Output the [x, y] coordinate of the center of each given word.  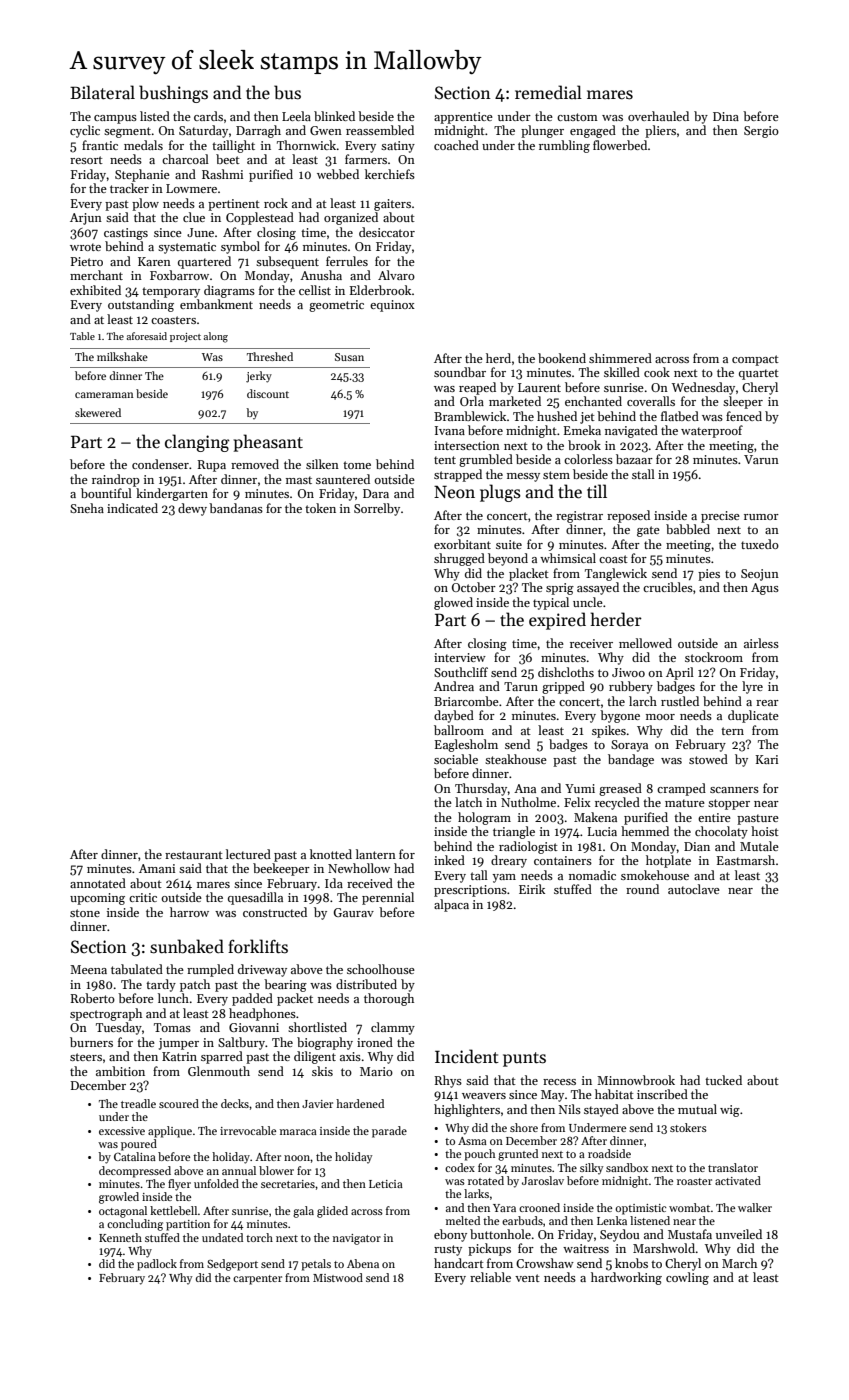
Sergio [761, 132]
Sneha [87, 508]
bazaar [634, 459]
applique [170, 1132]
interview [460, 657]
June [200, 232]
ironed [375, 1042]
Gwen [326, 130]
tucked [723, 1080]
